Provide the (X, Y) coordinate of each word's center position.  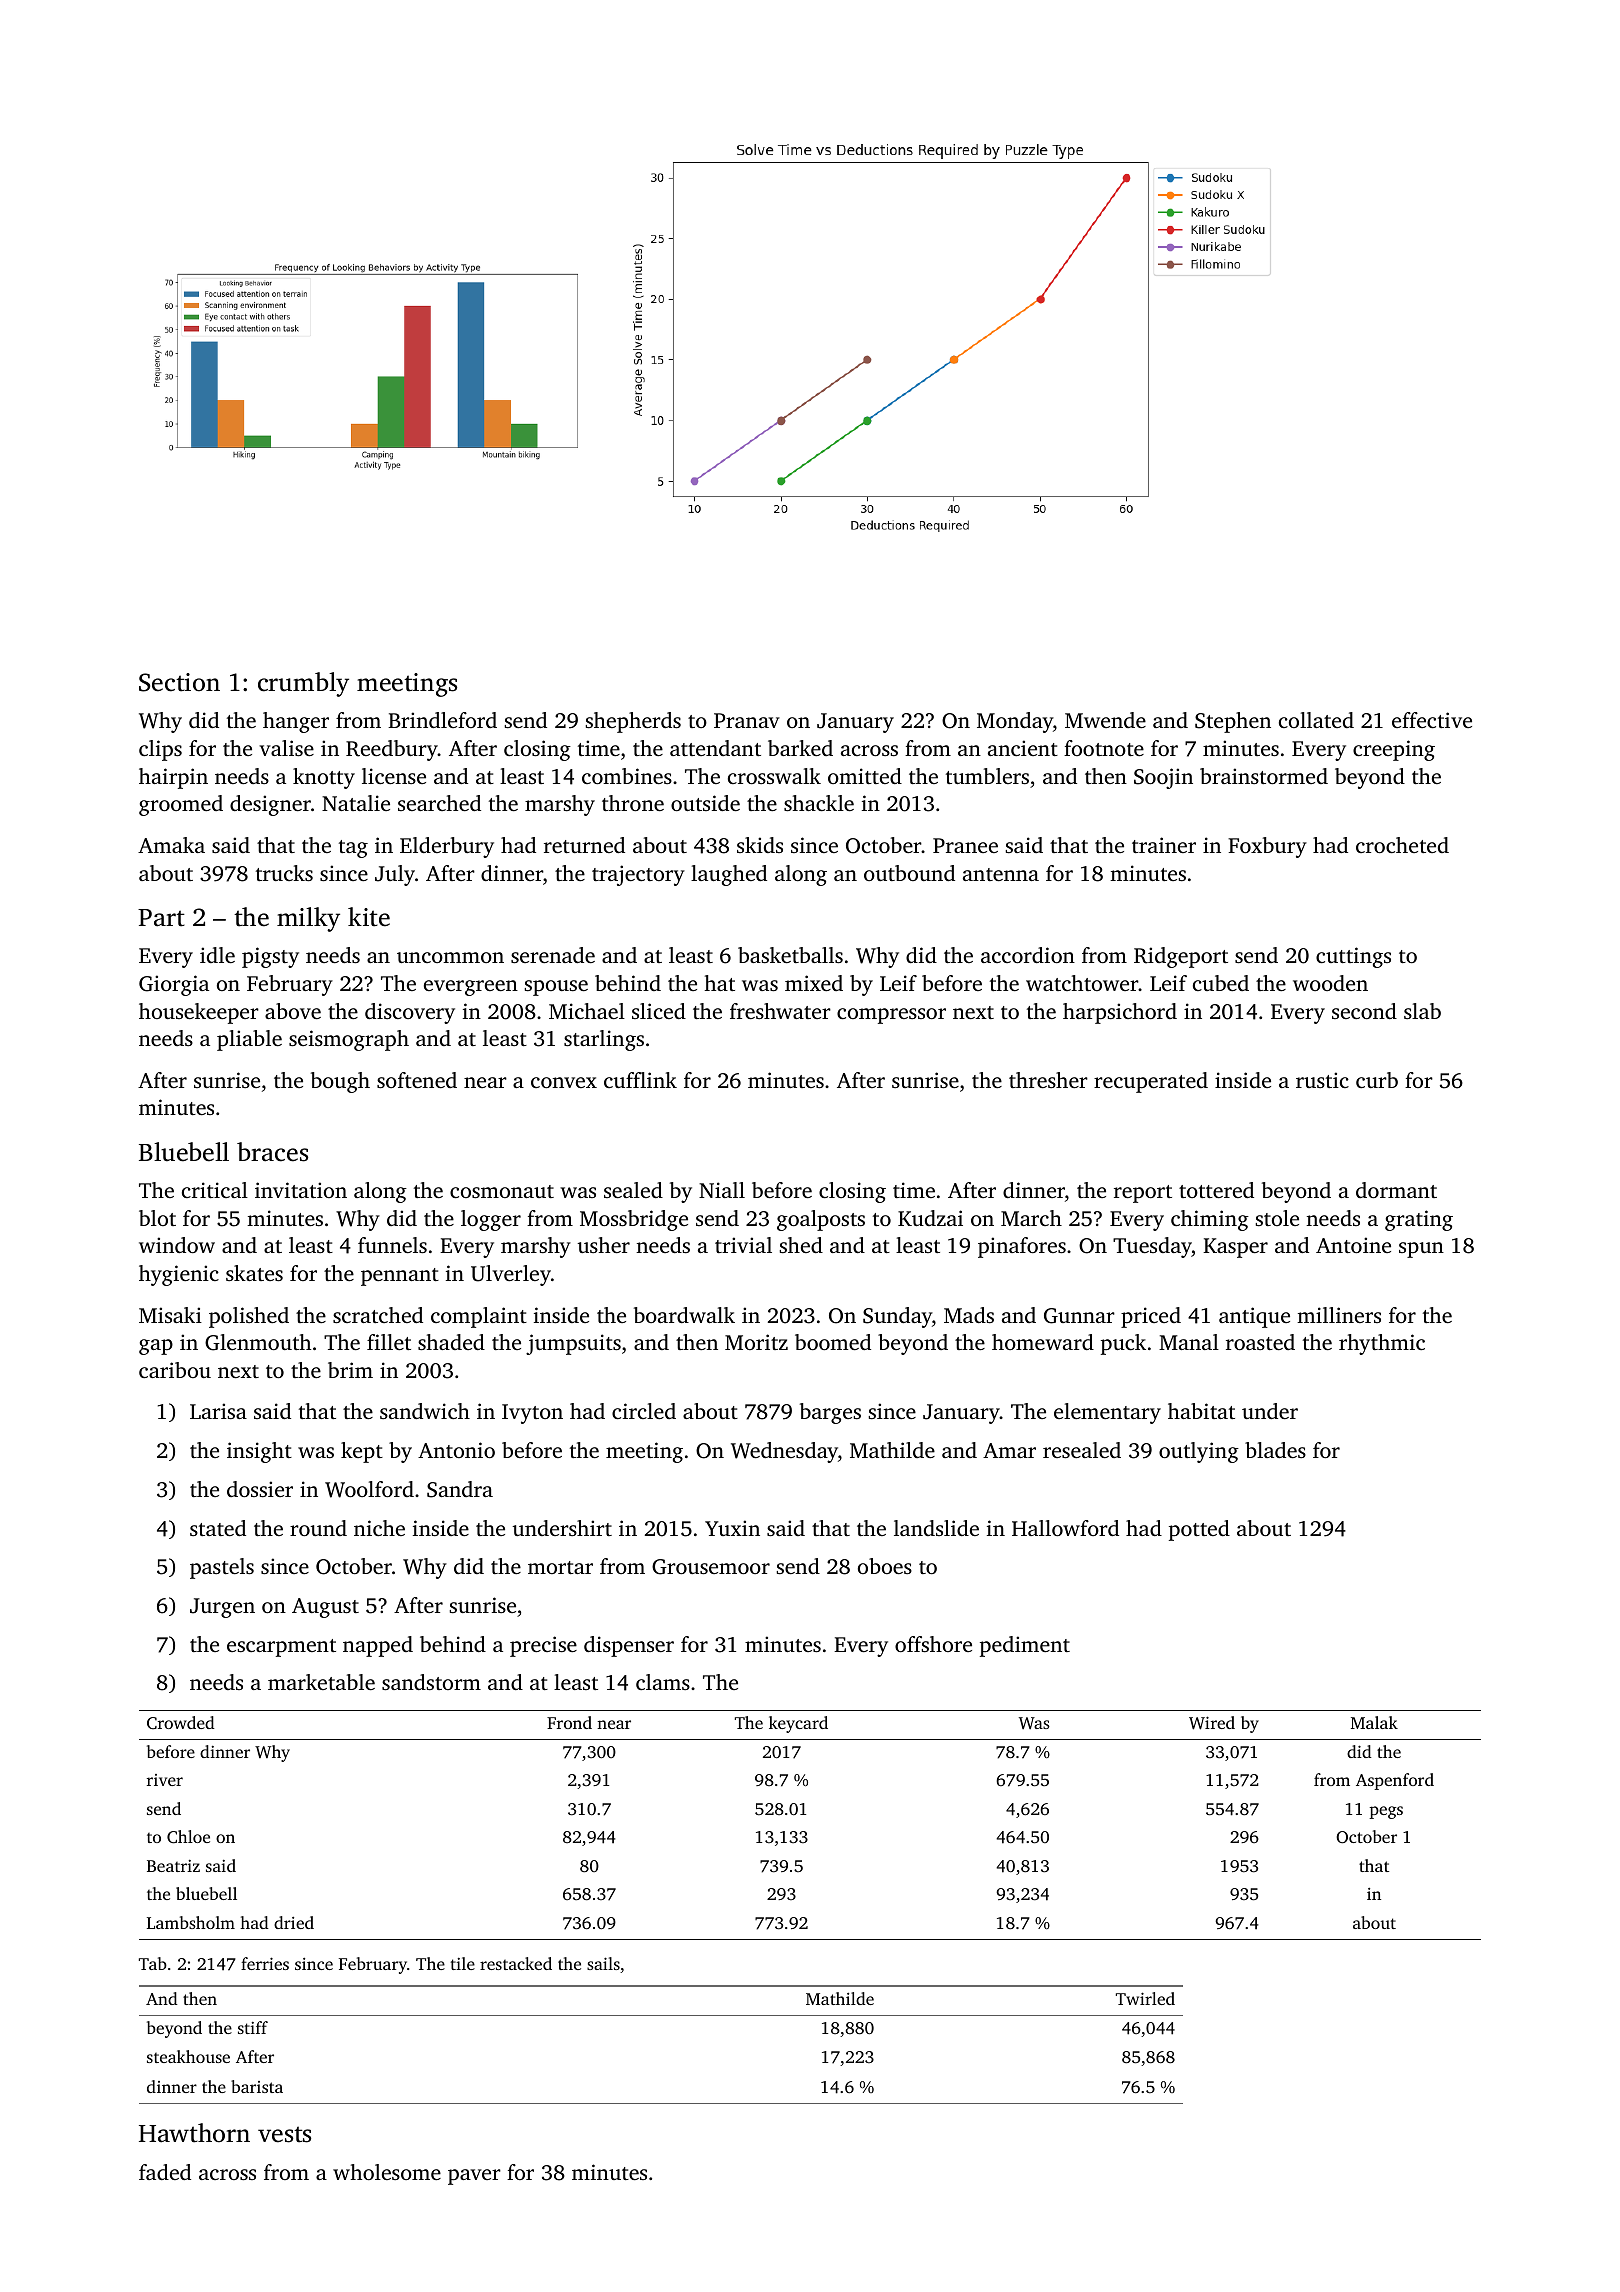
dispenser (629, 1646)
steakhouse (188, 2056)
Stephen (1233, 722)
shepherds (633, 722)
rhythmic (1382, 1344)
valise (286, 748)
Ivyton (532, 1414)
